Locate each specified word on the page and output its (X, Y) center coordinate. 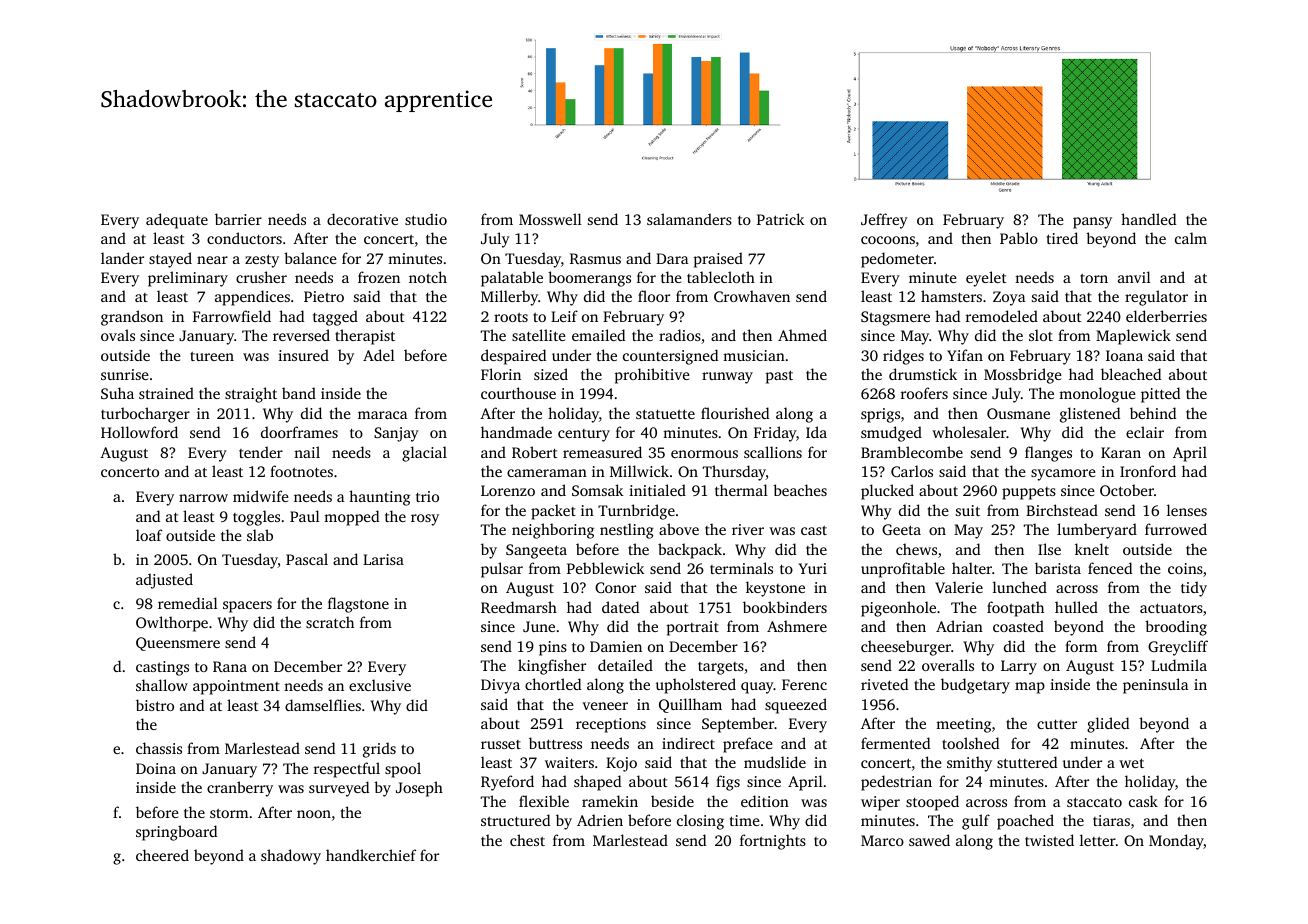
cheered (162, 855)
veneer (605, 706)
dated (620, 607)
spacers (247, 607)
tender (261, 452)
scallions (773, 452)
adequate (177, 221)
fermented (895, 743)
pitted (1160, 395)
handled (1148, 219)
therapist (365, 337)
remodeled (1002, 316)
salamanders (689, 219)
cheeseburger (906, 648)
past (779, 377)
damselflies (323, 705)
